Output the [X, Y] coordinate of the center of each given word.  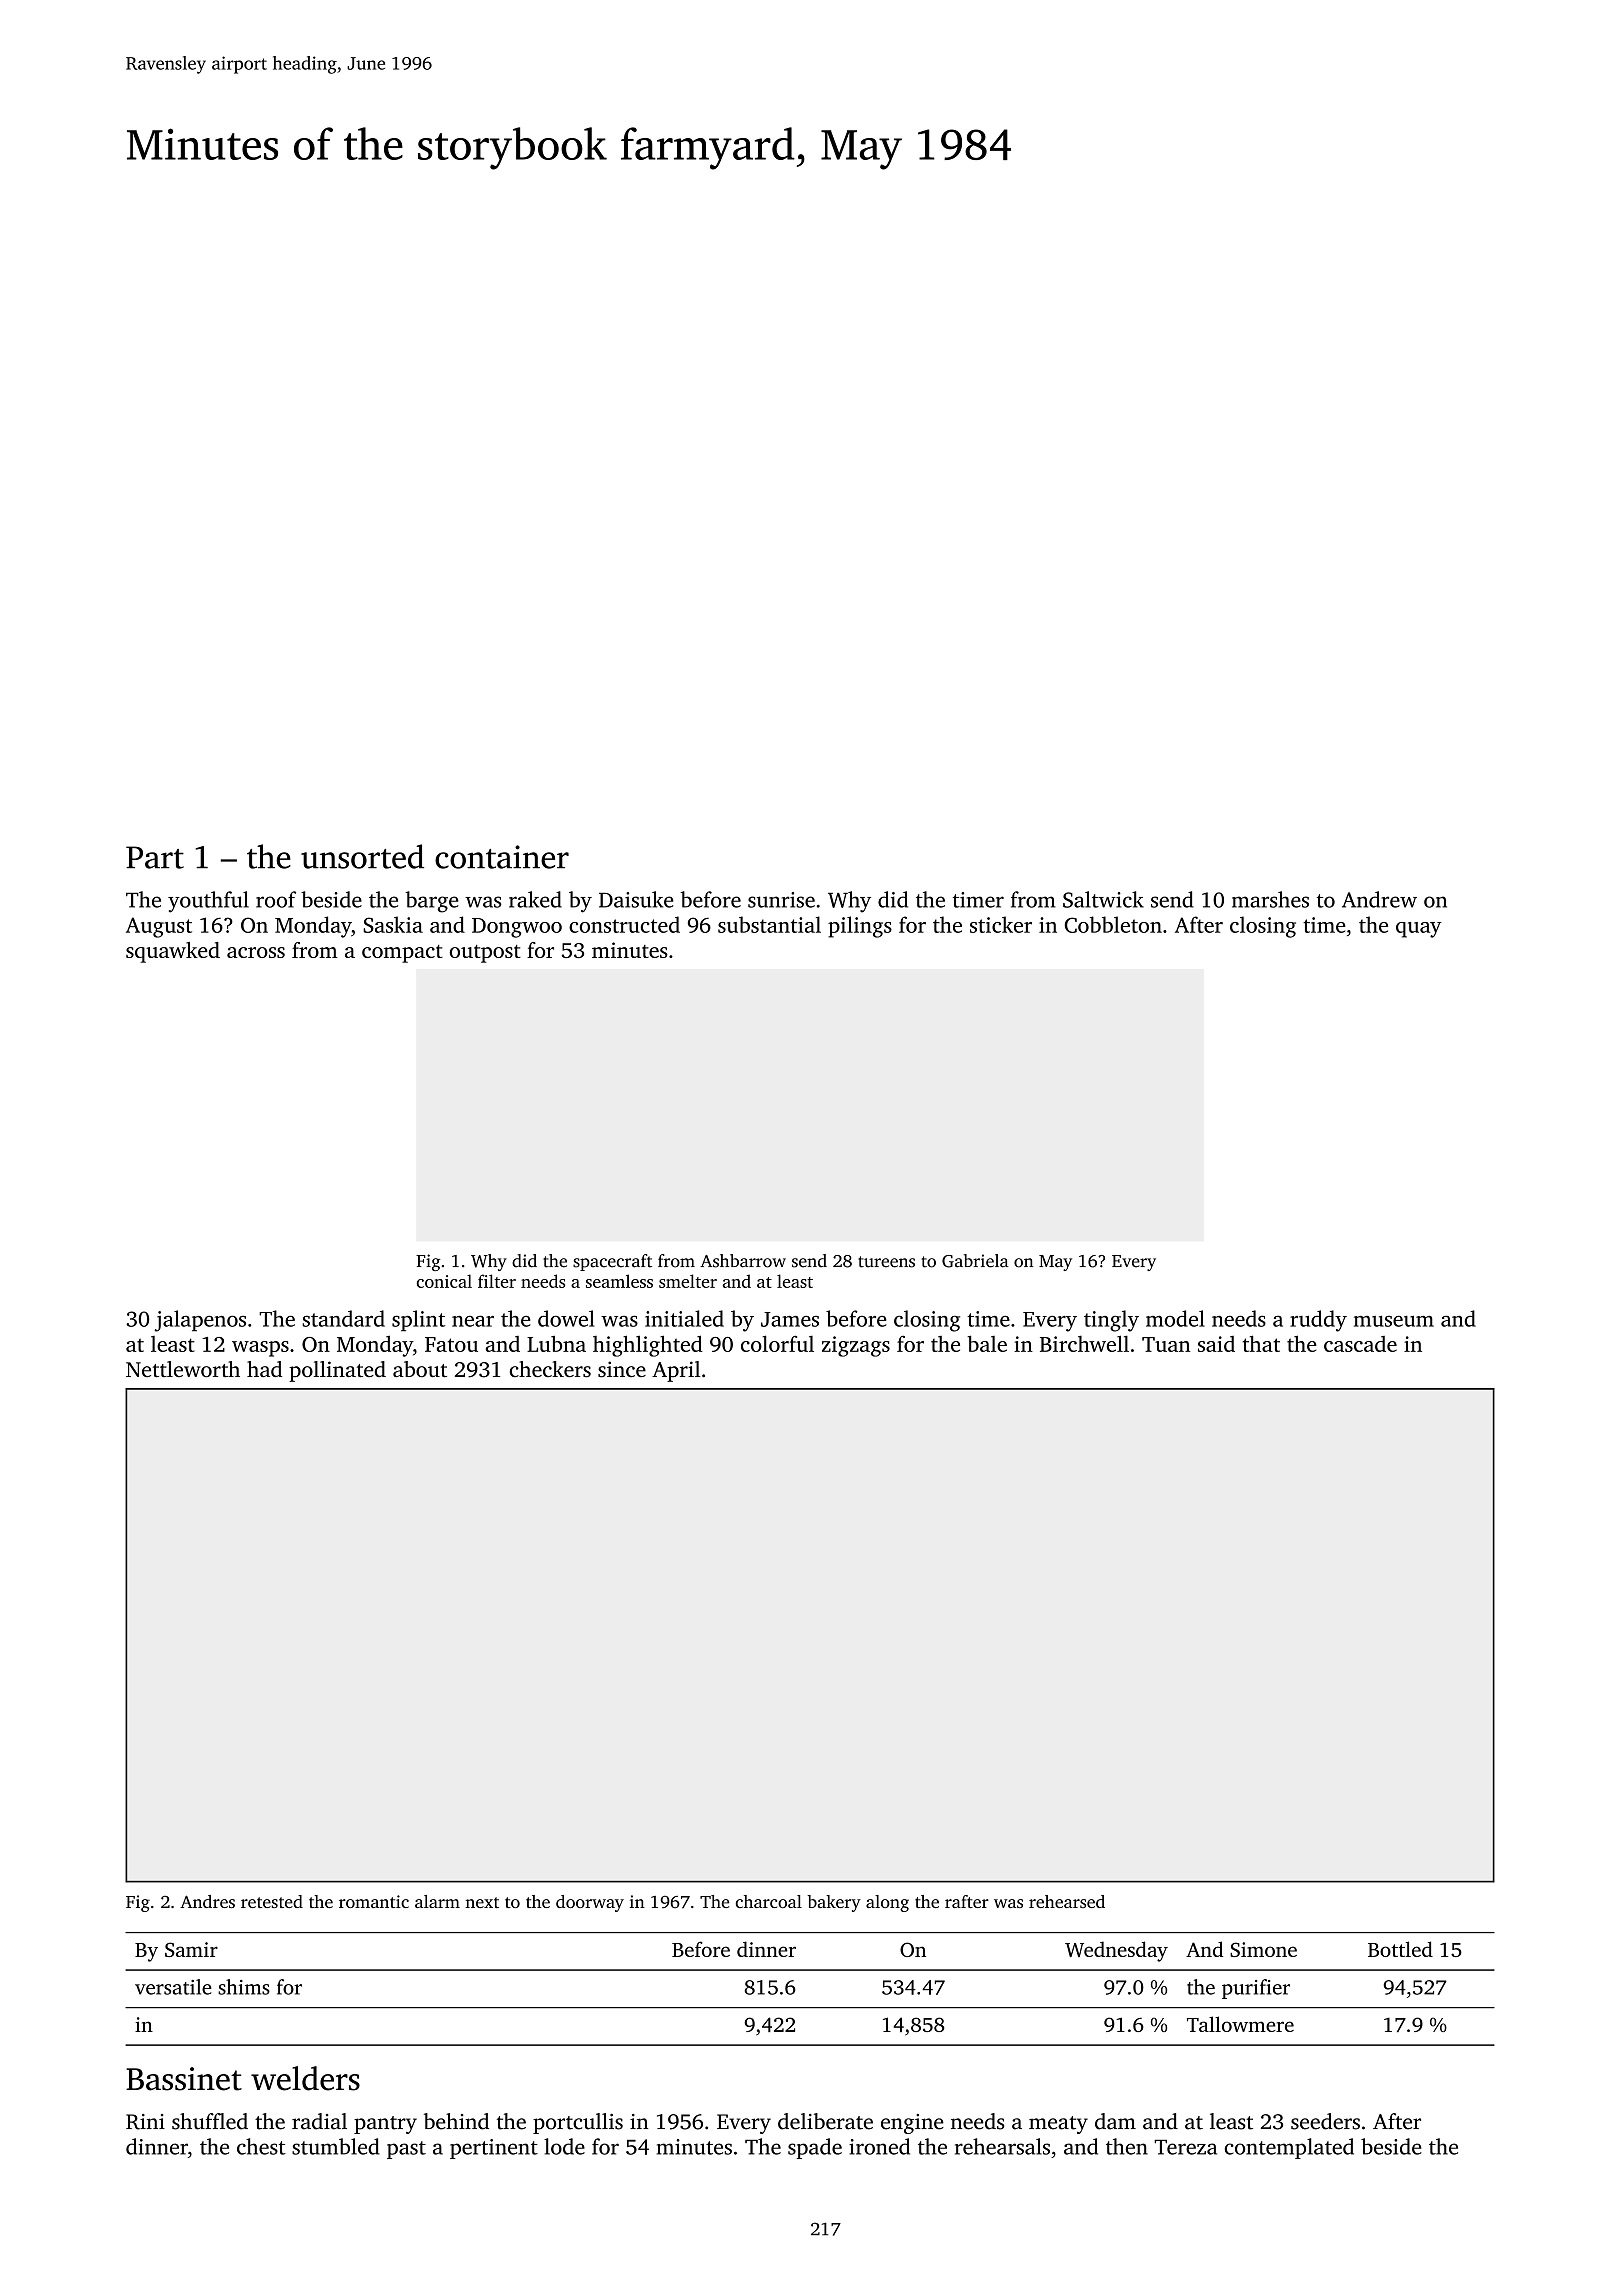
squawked [173, 952]
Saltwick [1103, 899]
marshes [1270, 899]
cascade [1360, 1344]
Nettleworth [183, 1369]
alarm [437, 1901]
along [887, 1903]
